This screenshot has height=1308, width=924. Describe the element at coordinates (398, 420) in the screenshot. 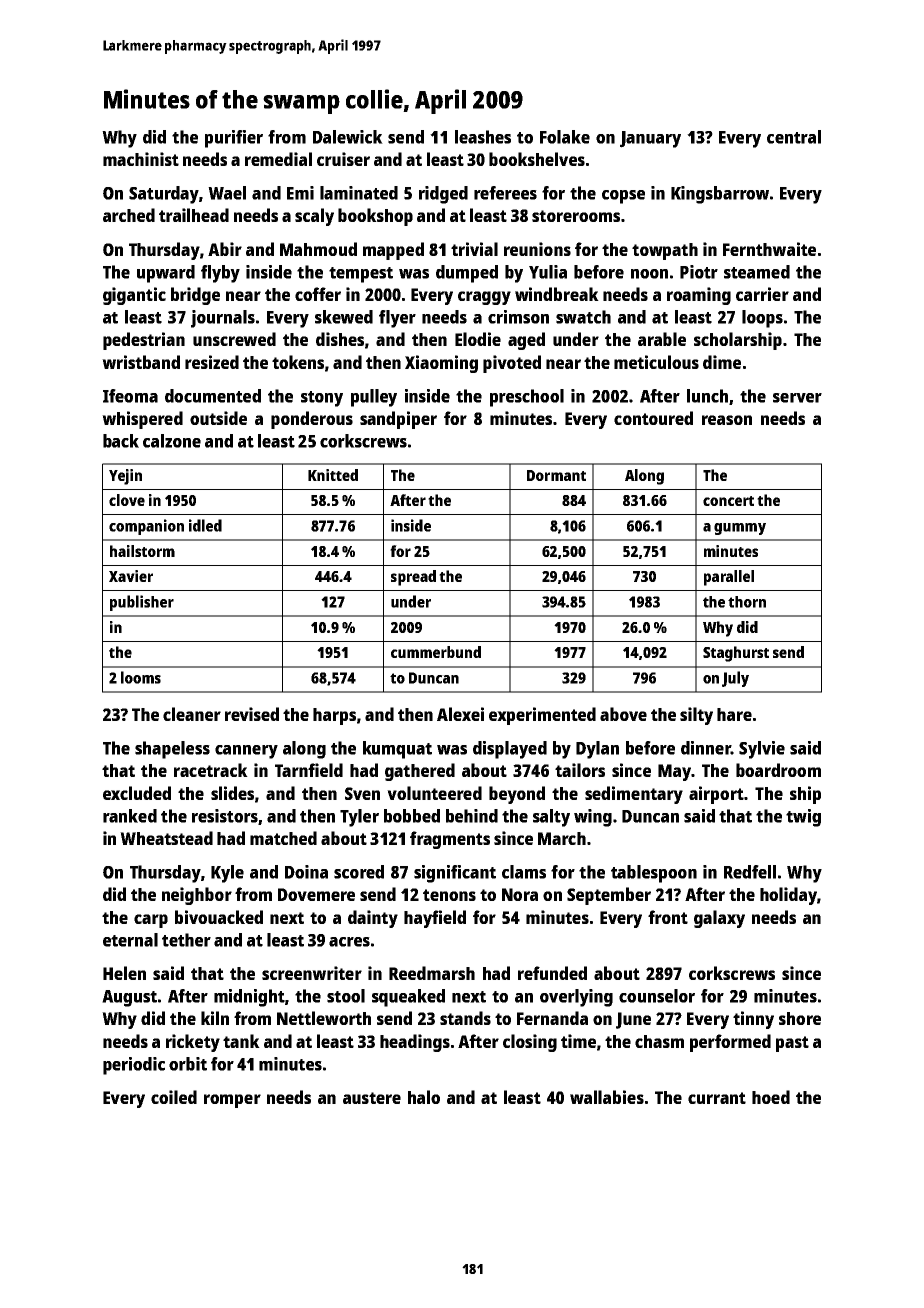

I see `sandpiper` at that location.
